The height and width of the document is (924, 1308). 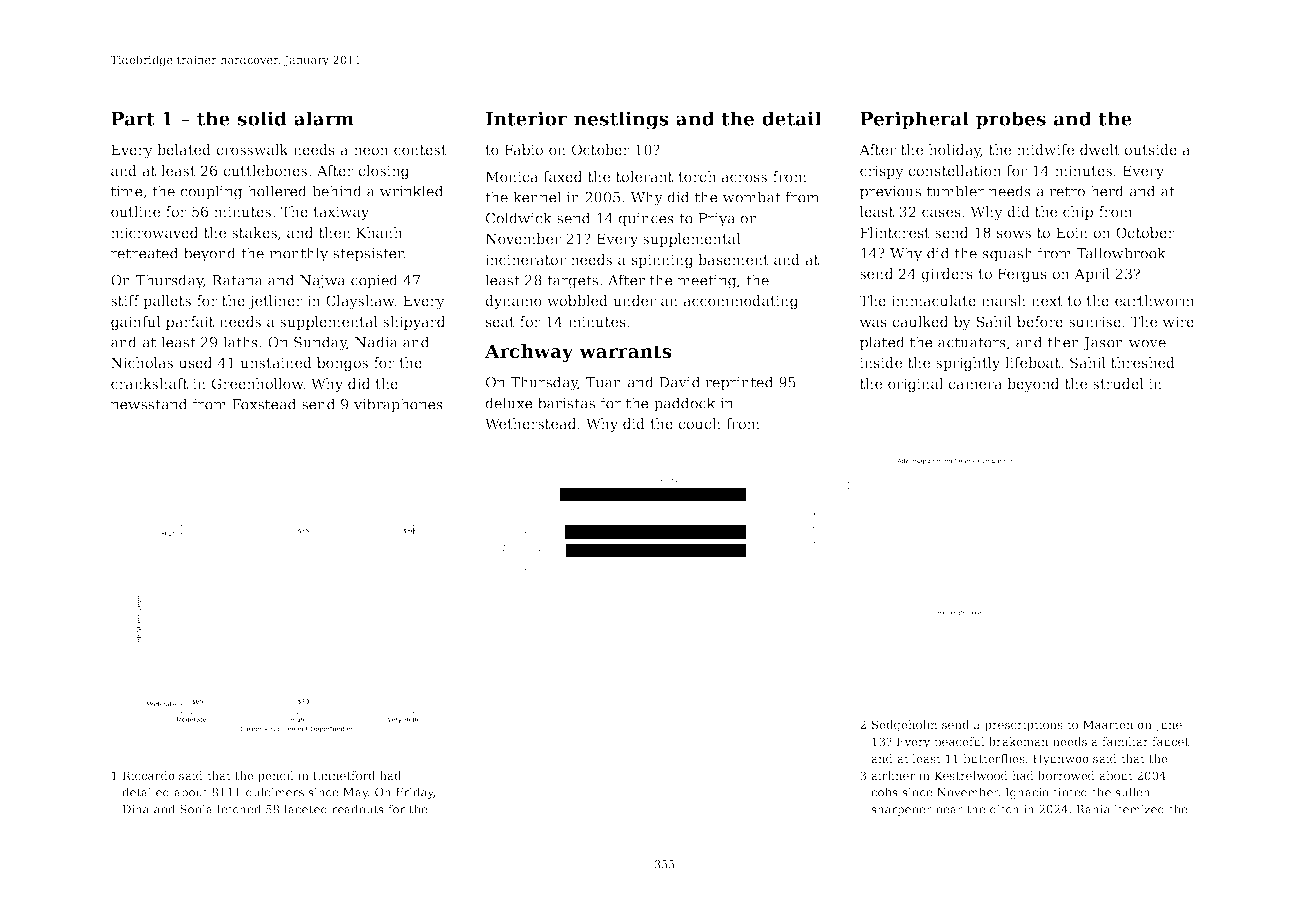 What do you see at coordinates (956, 191) in the document?
I see `tumbler` at bounding box center [956, 191].
